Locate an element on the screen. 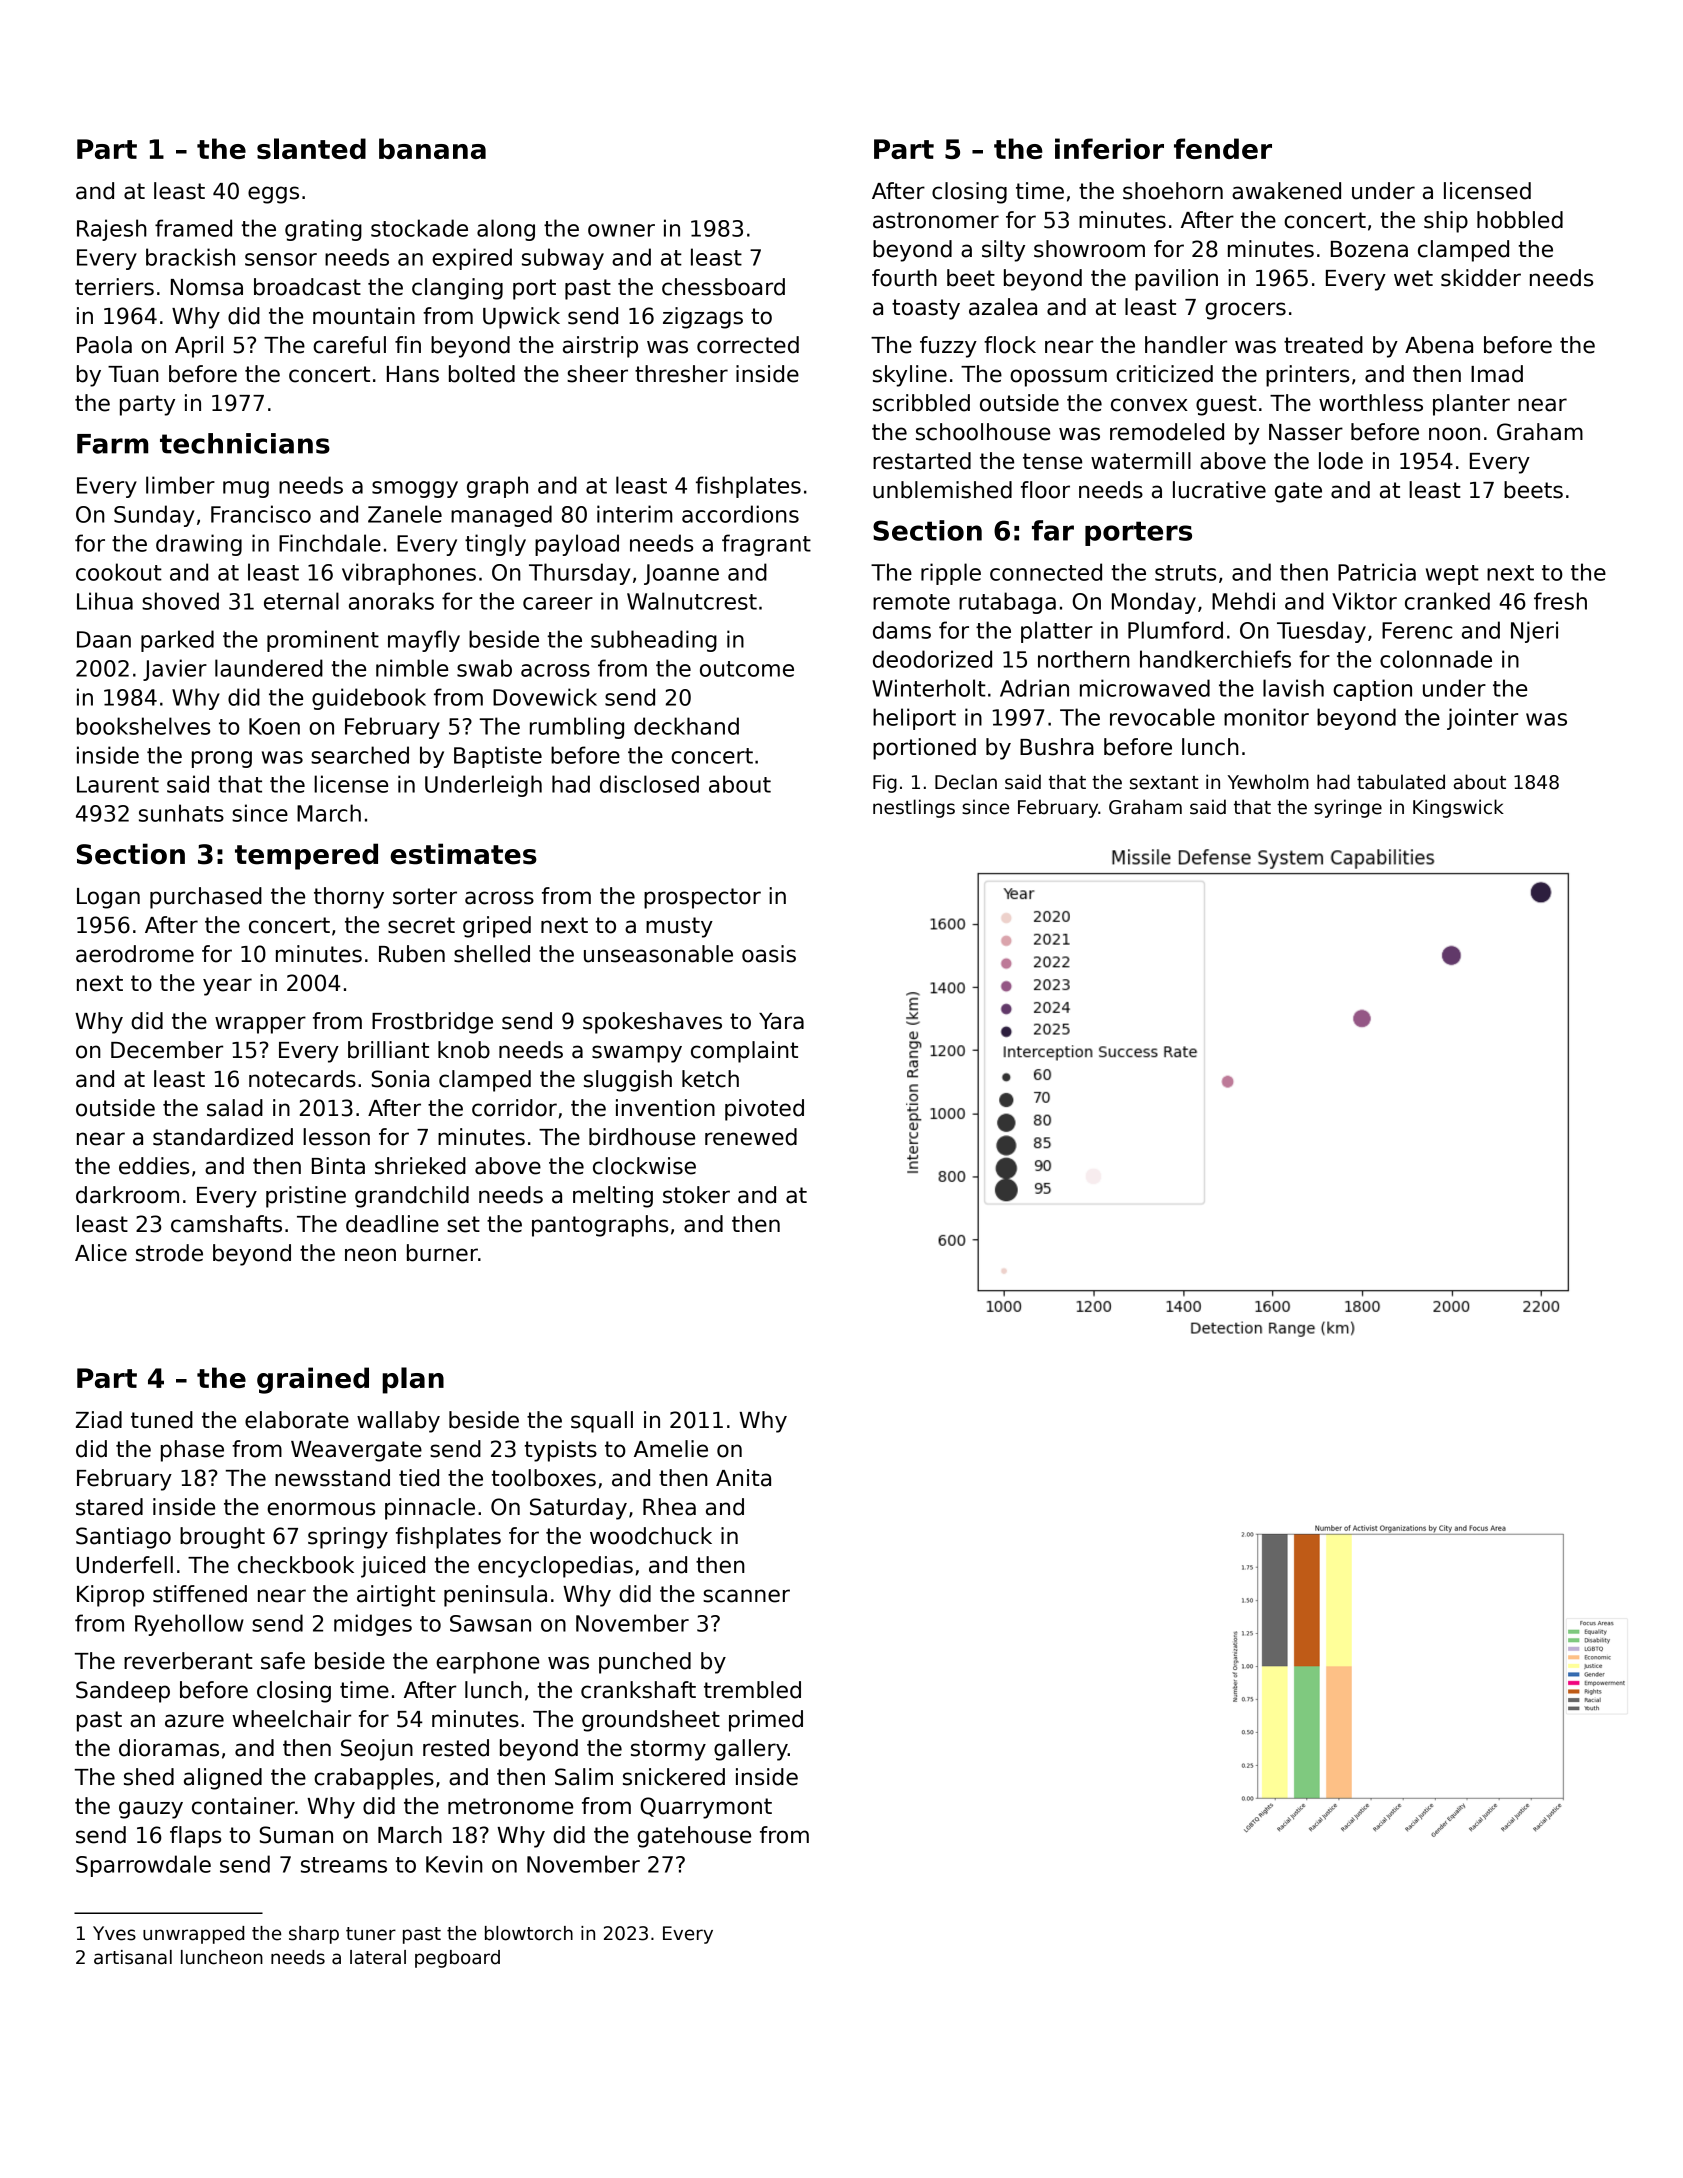 The height and width of the screenshot is (2178, 1683). primed is located at coordinates (766, 1721).
